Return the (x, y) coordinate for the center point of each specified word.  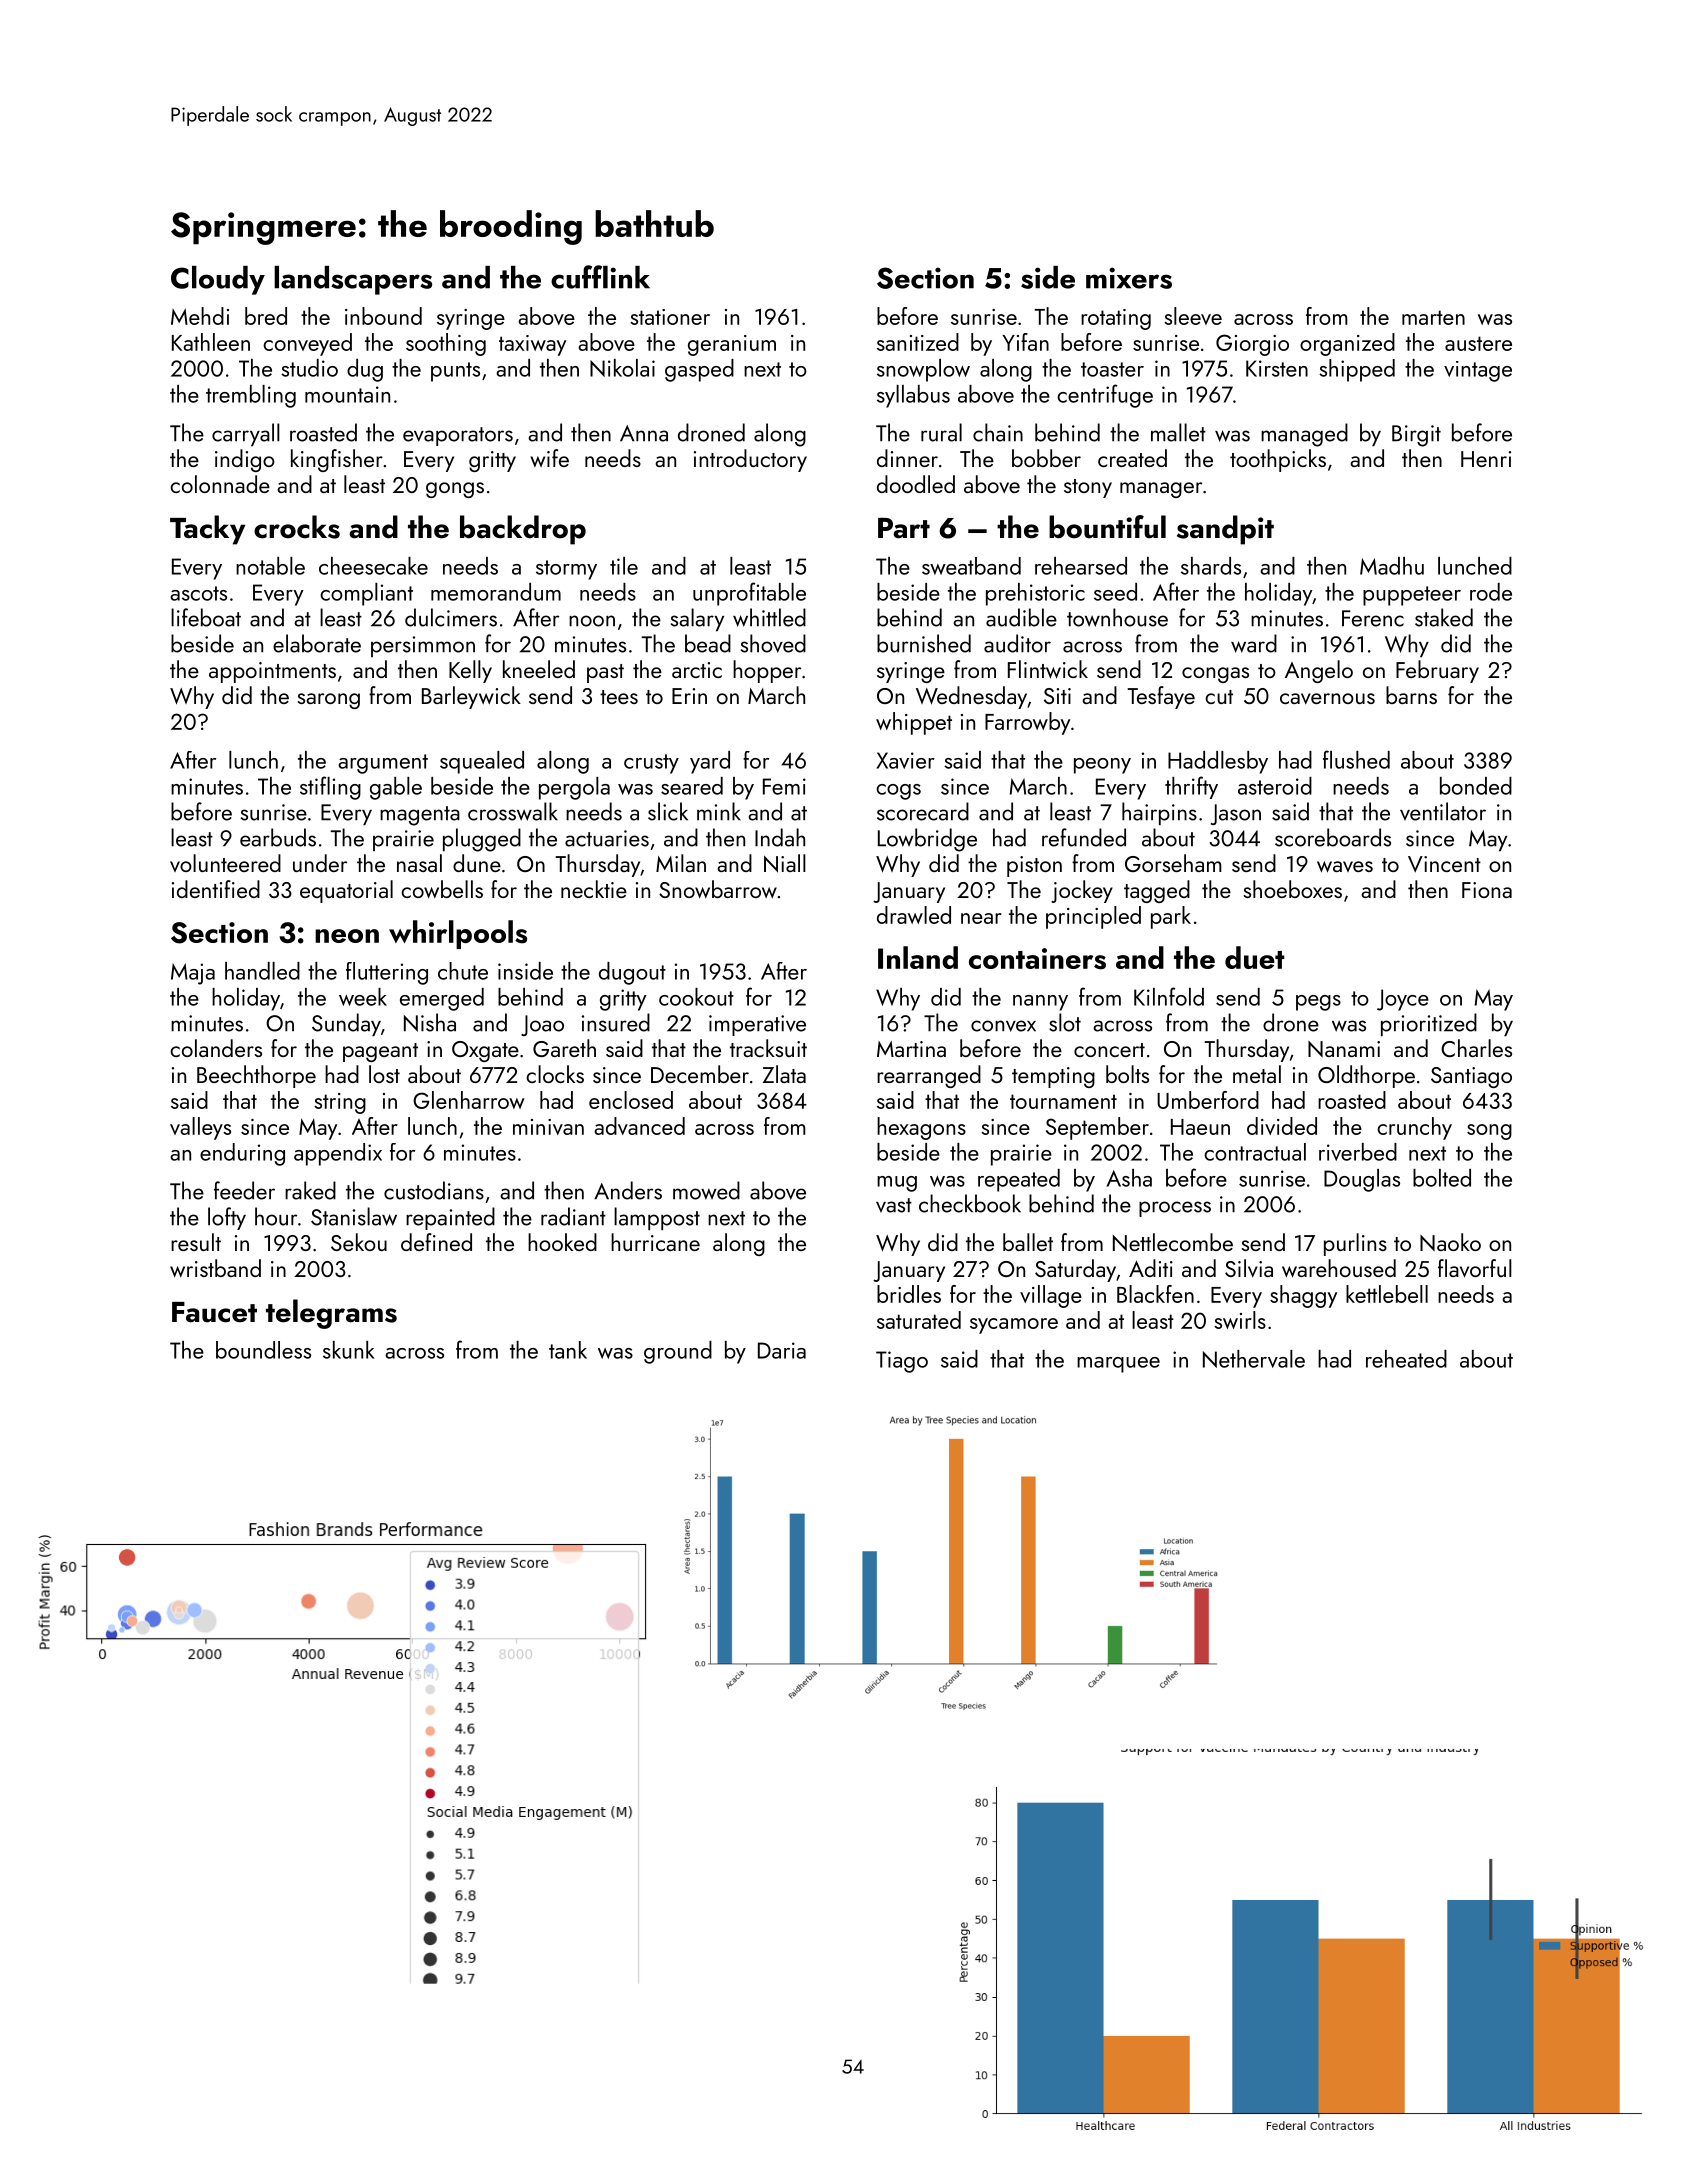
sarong (329, 701)
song (1489, 1132)
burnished (924, 643)
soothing (446, 344)
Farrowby (1027, 723)
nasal (419, 863)
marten (1433, 317)
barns (1411, 695)
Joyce (1403, 1000)
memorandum (496, 592)
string (340, 1103)
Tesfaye (1161, 697)
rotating (1116, 319)
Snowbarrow (718, 889)
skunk (349, 1350)
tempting (1053, 1077)
